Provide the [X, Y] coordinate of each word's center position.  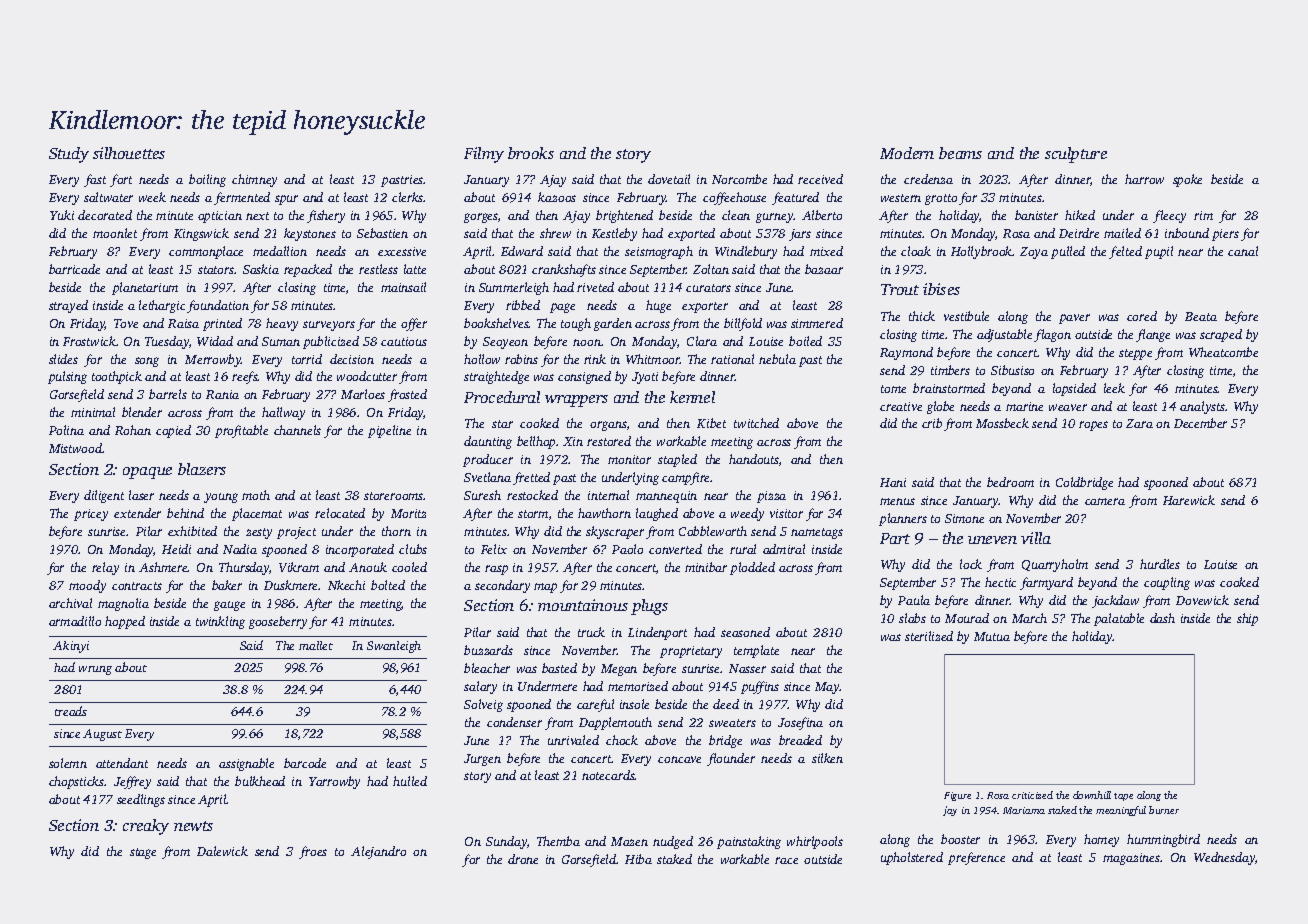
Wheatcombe [1223, 352]
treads [71, 711]
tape [1123, 797]
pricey [91, 515]
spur [286, 200]
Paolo [627, 549]
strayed [68, 306]
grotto [941, 199]
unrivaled [573, 740]
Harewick [1189, 500]
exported [691, 234]
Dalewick [222, 851]
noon [587, 342]
